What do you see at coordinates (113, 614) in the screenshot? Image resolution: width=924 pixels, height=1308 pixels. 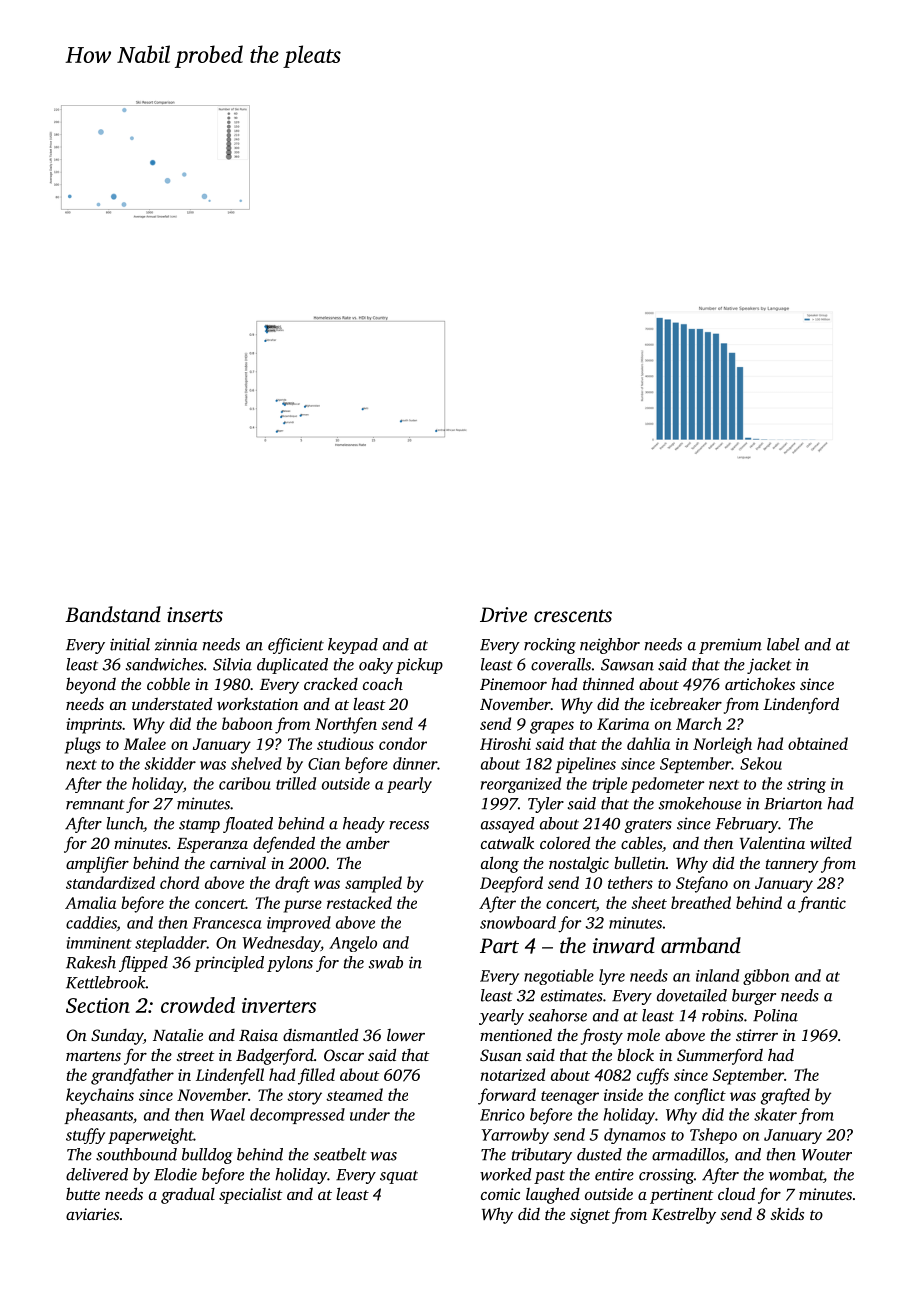 I see `Bandstand` at bounding box center [113, 614].
